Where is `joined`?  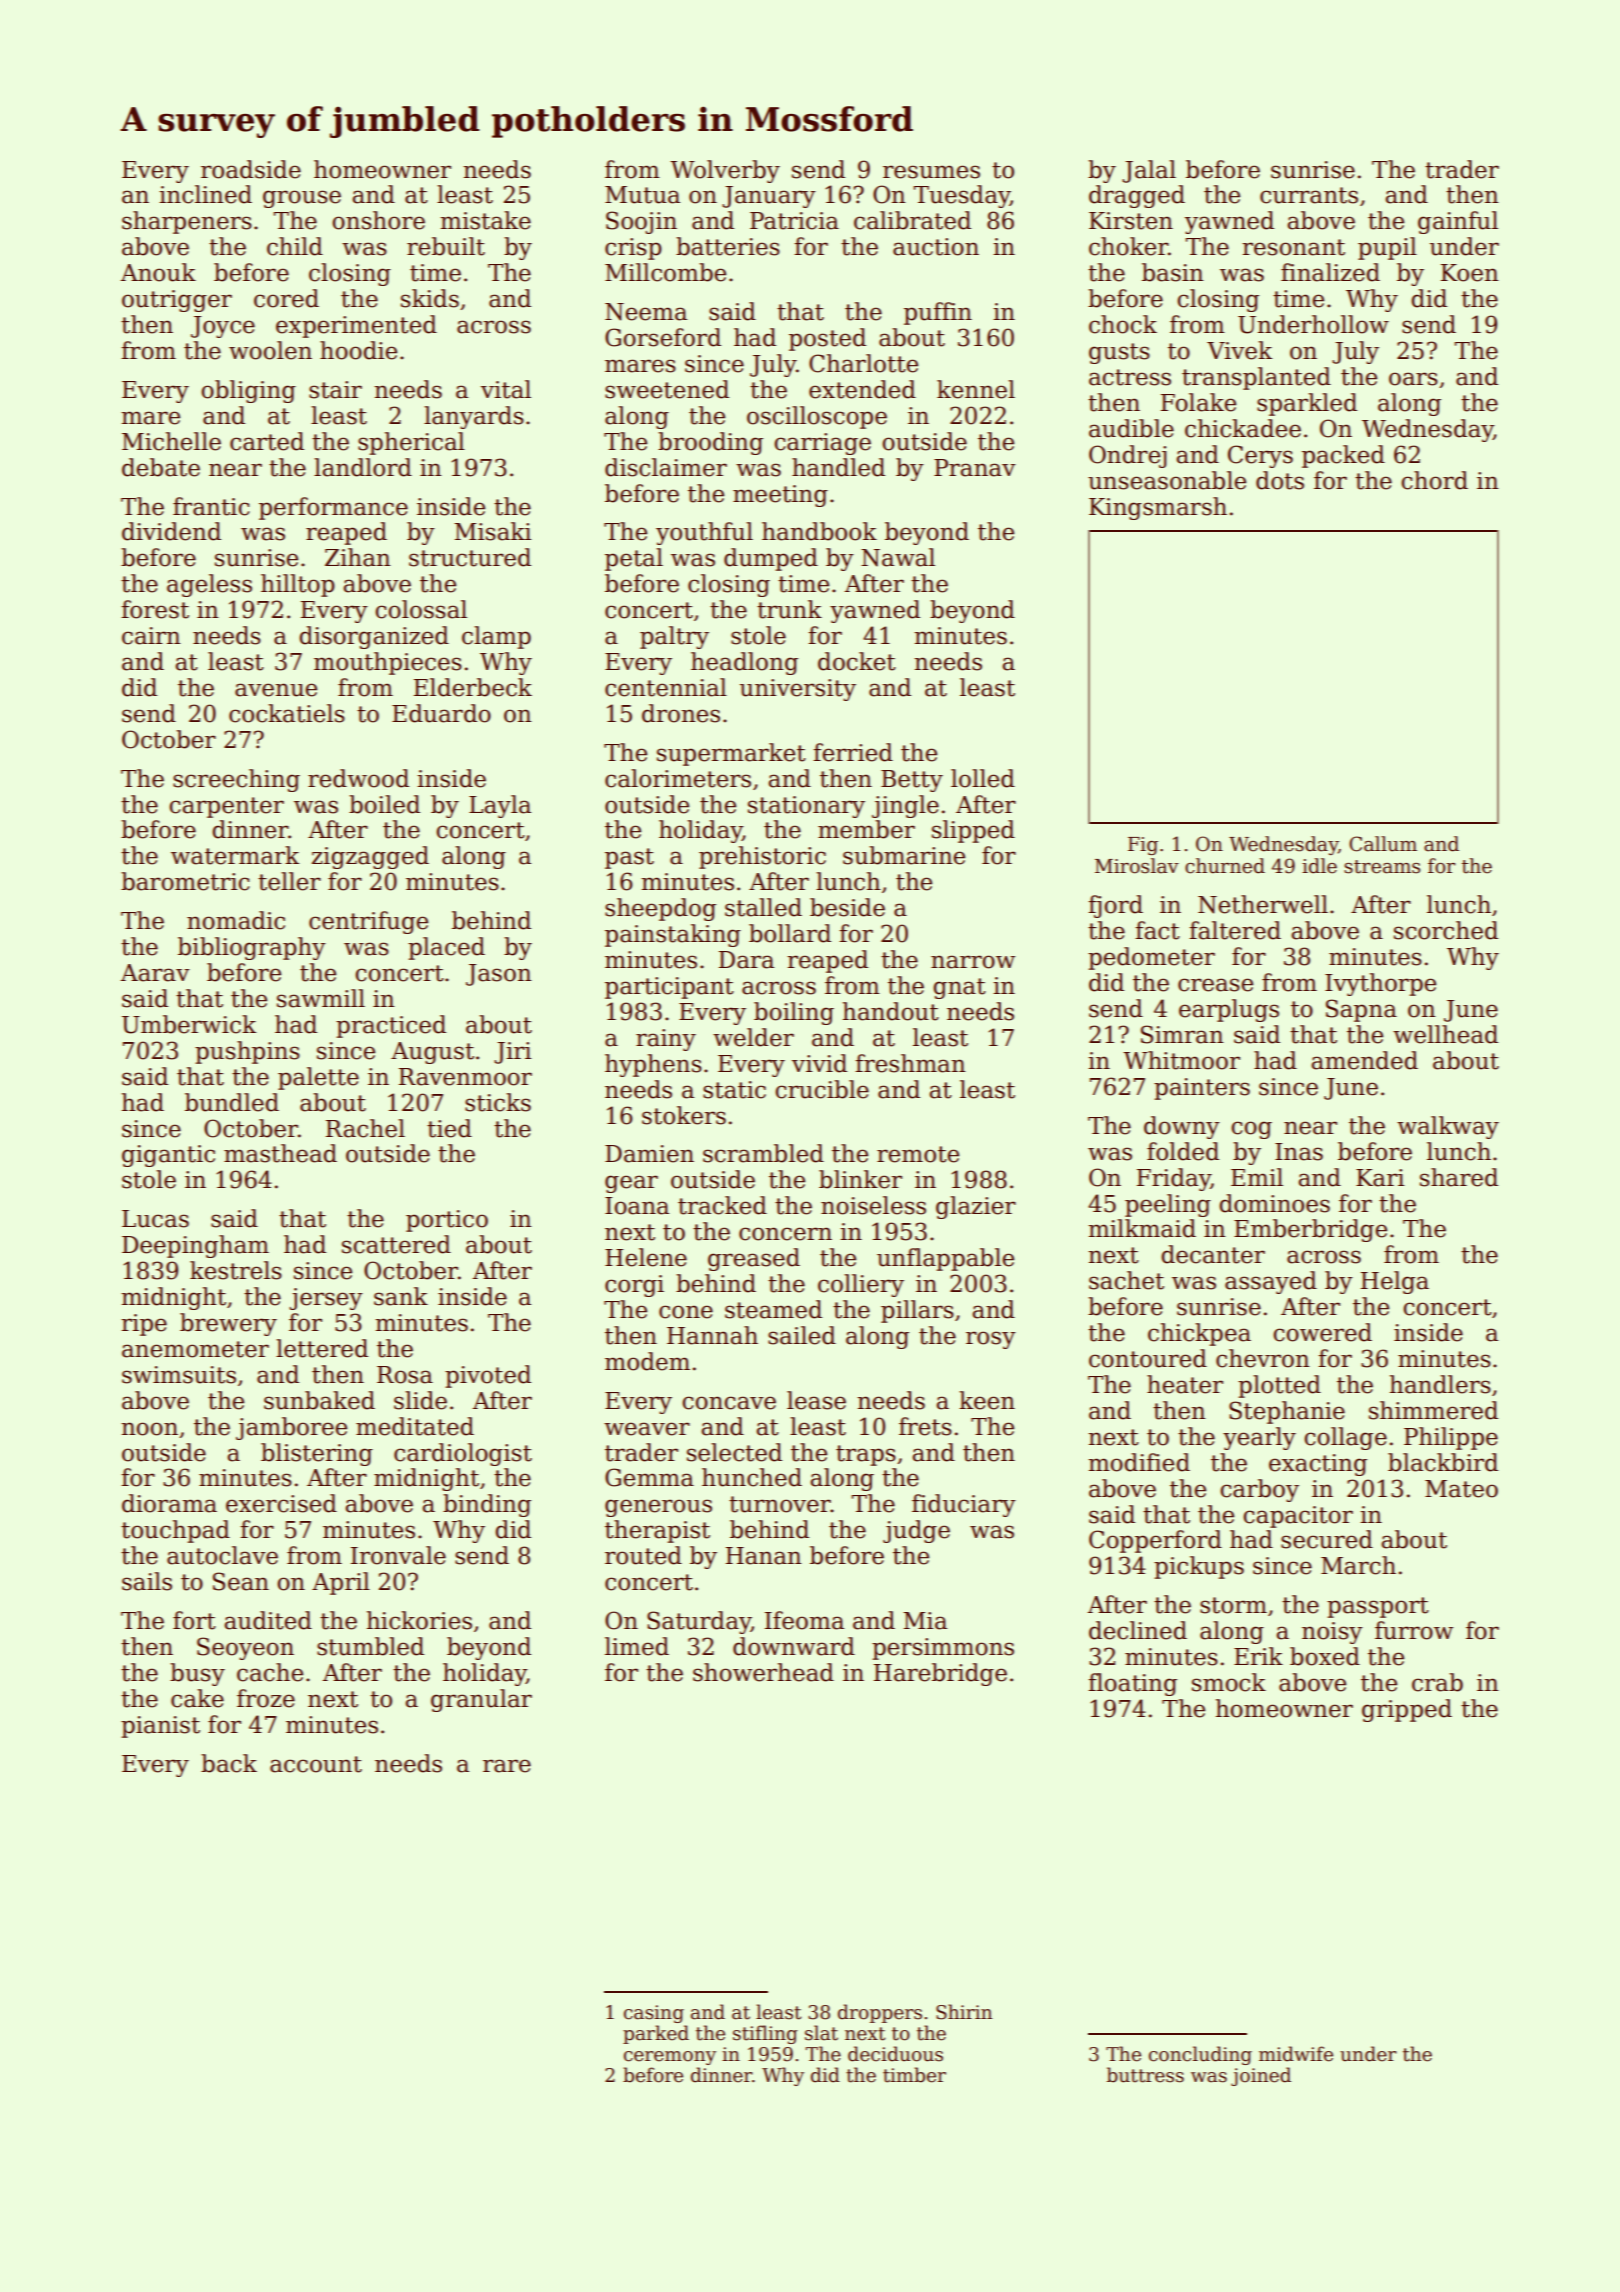 joined is located at coordinates (1261, 2076).
